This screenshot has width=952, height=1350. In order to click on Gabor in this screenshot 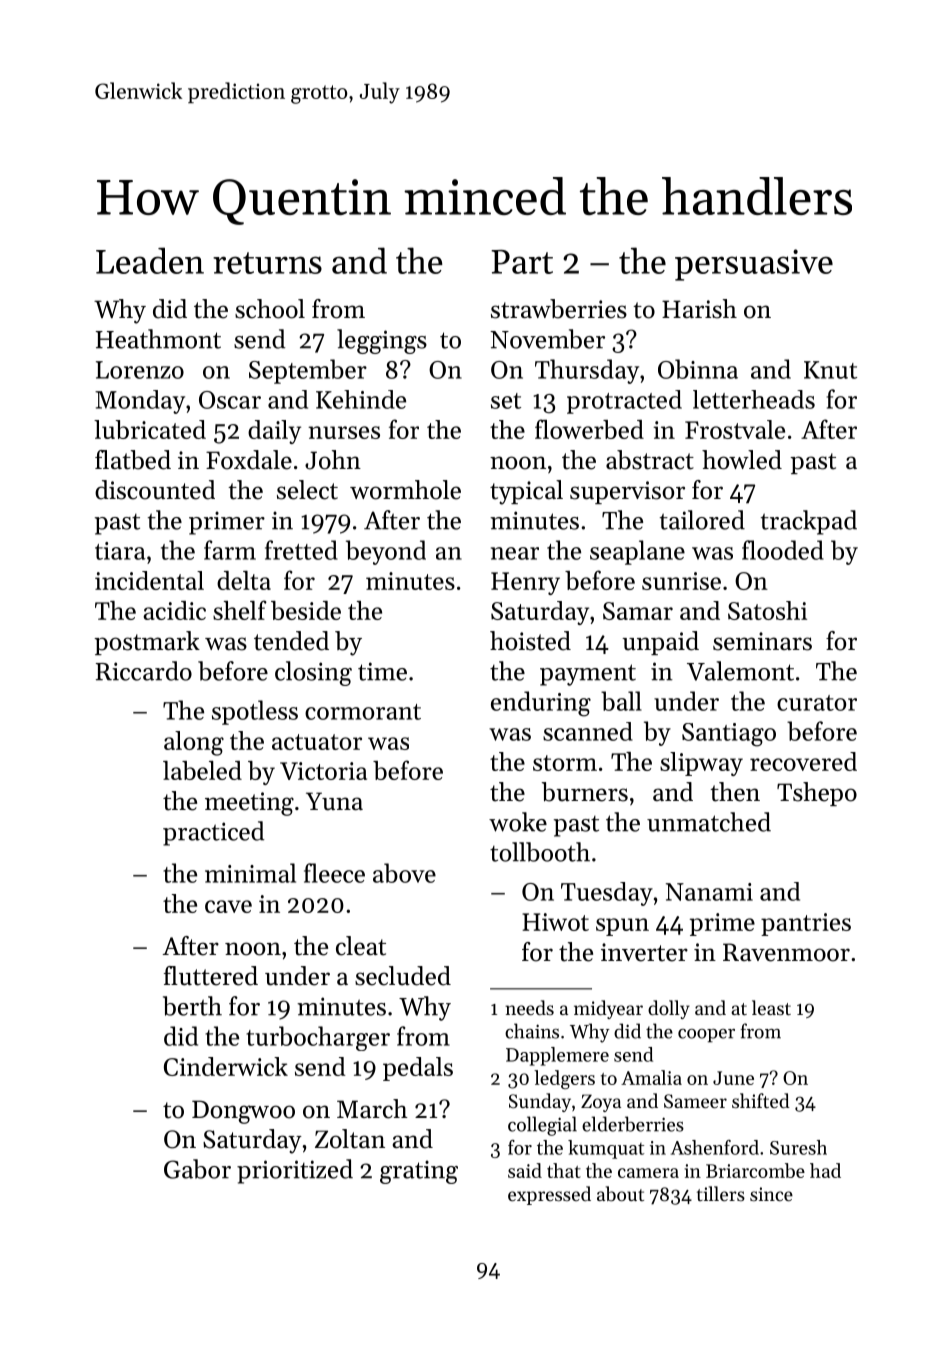, I will do `click(197, 1169)`.
